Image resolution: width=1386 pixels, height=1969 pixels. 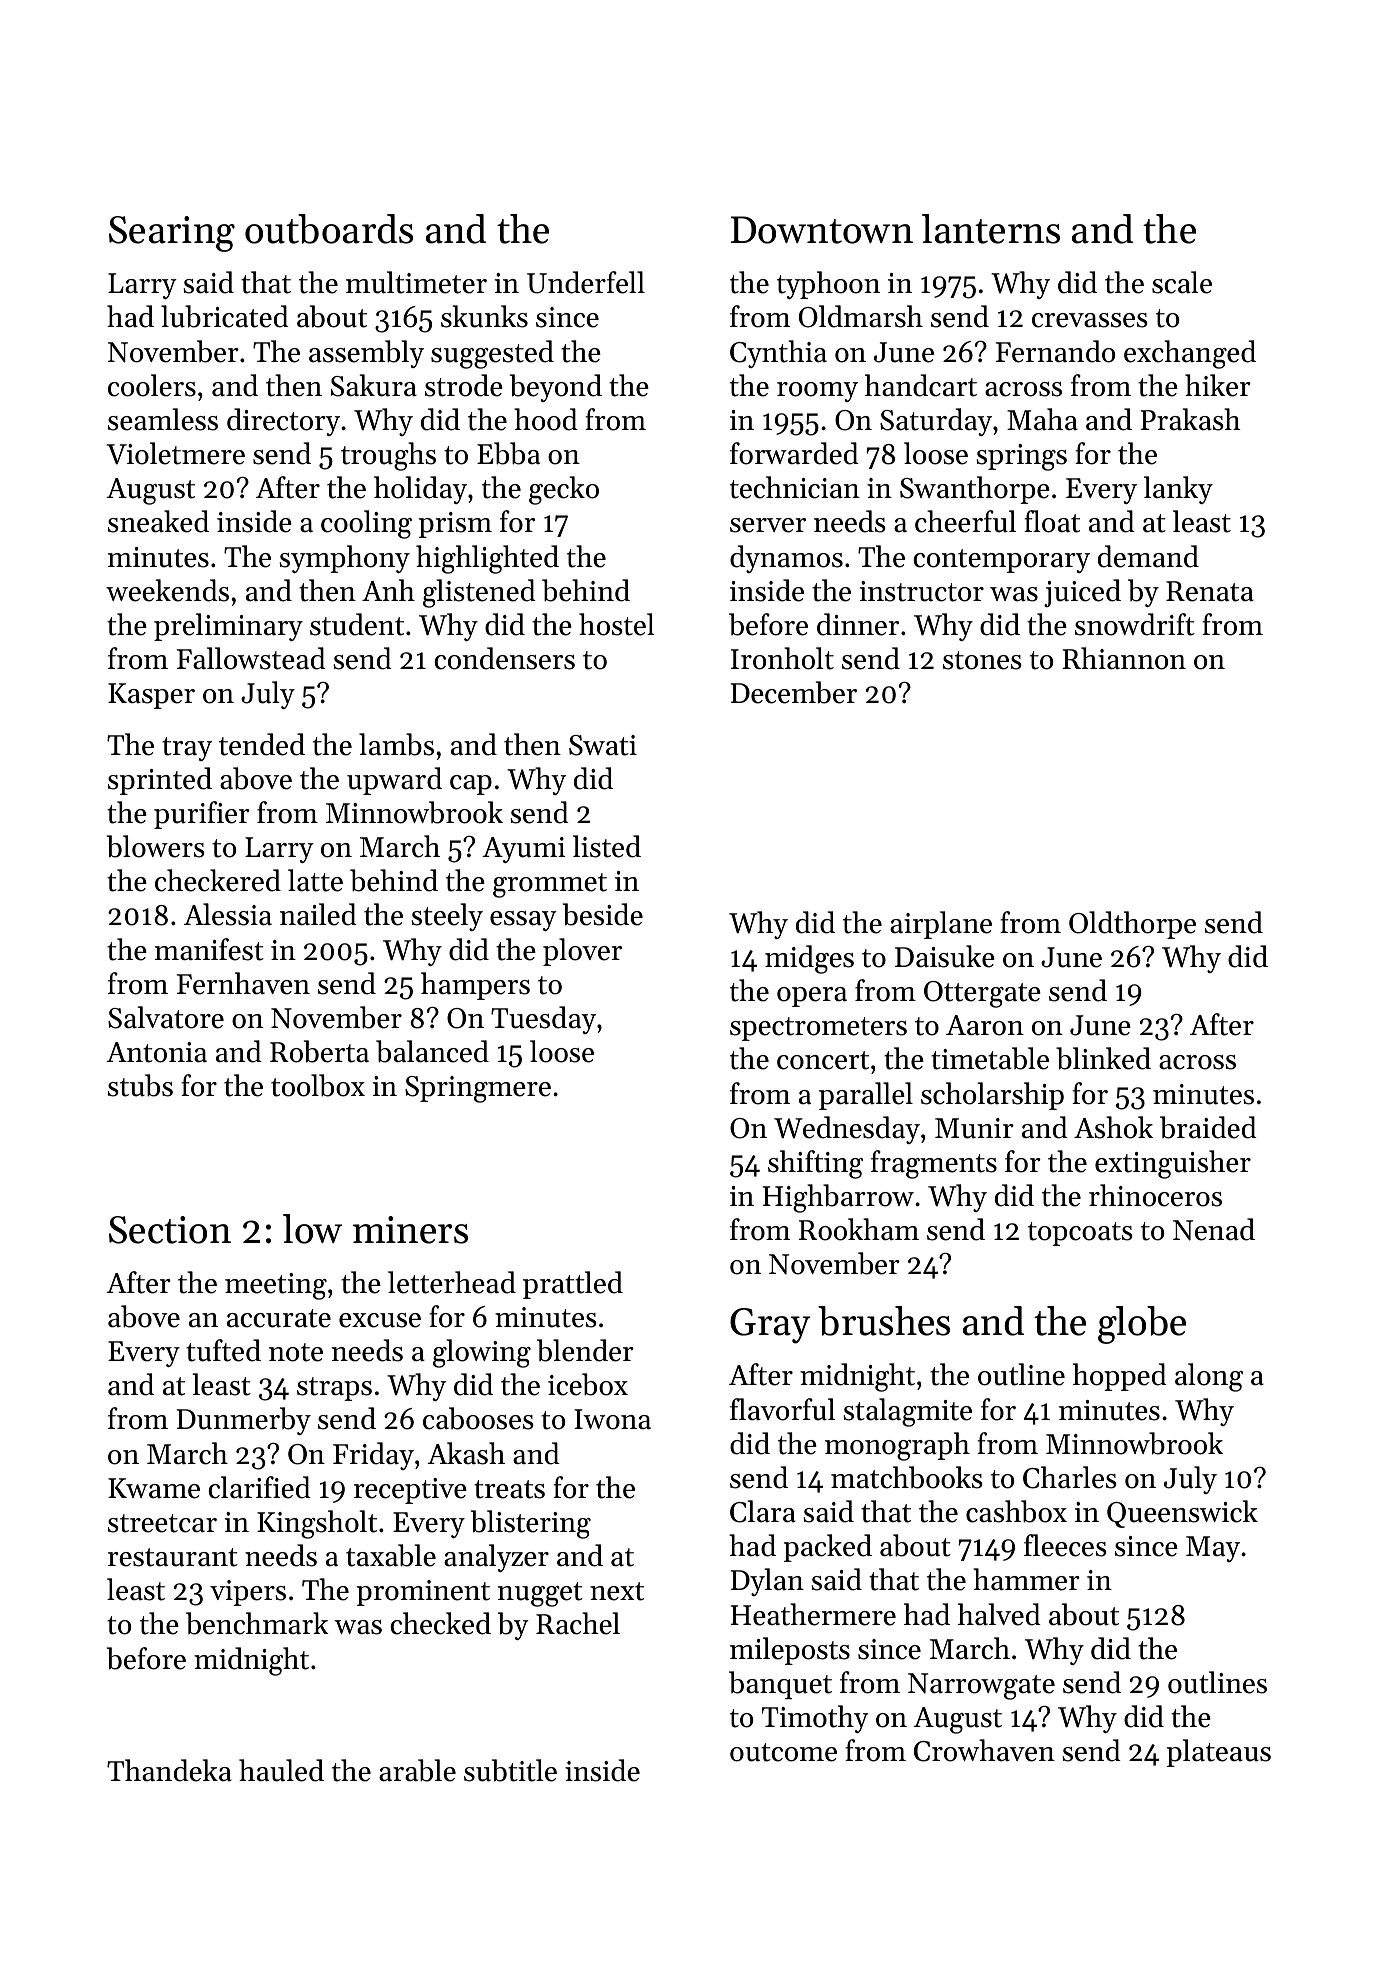 I want to click on checked, so click(x=440, y=1623).
